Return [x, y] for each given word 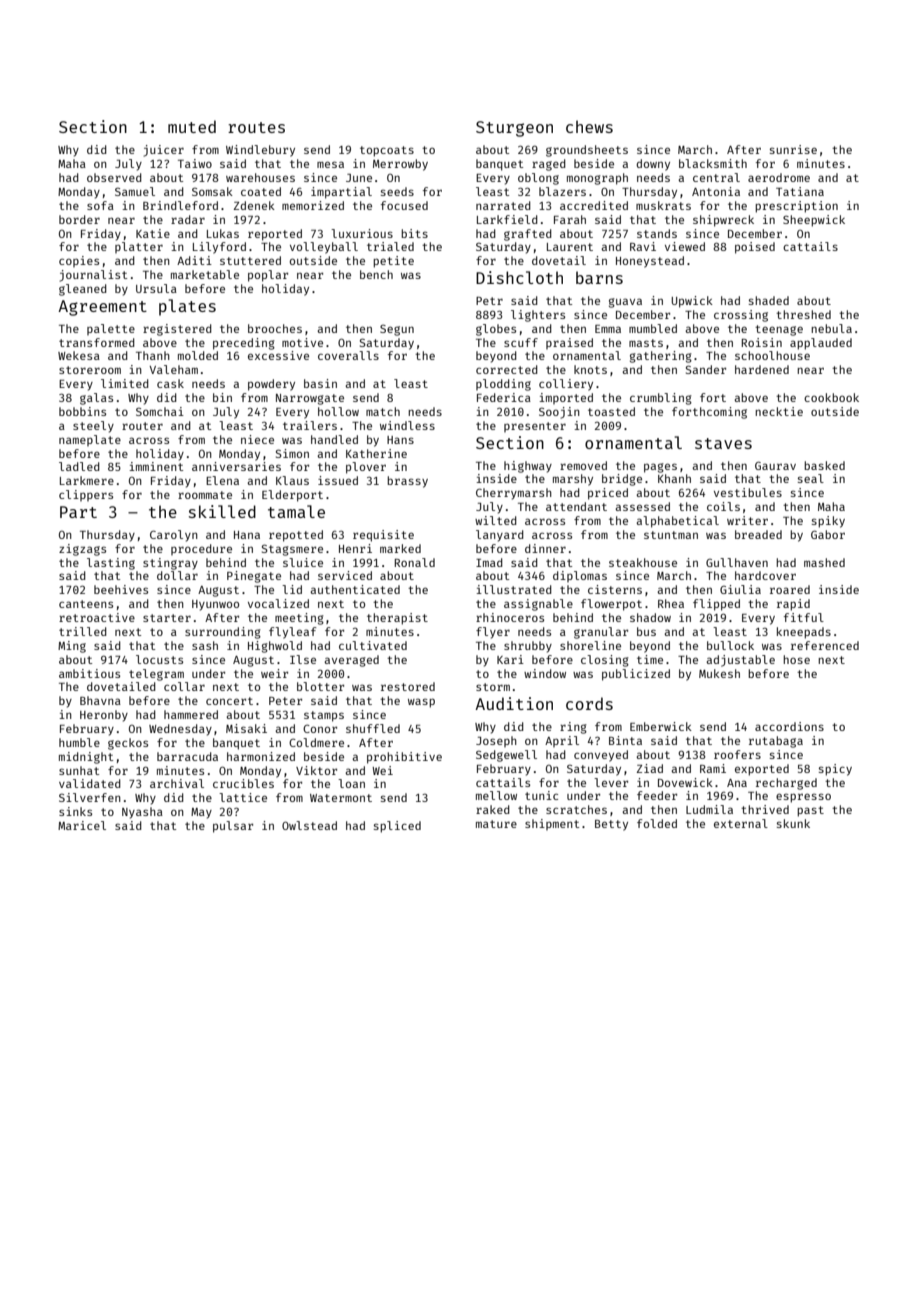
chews [589, 126]
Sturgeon [514, 129]
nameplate [90, 440]
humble [79, 742]
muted [192, 126]
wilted [496, 520]
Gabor [828, 534]
